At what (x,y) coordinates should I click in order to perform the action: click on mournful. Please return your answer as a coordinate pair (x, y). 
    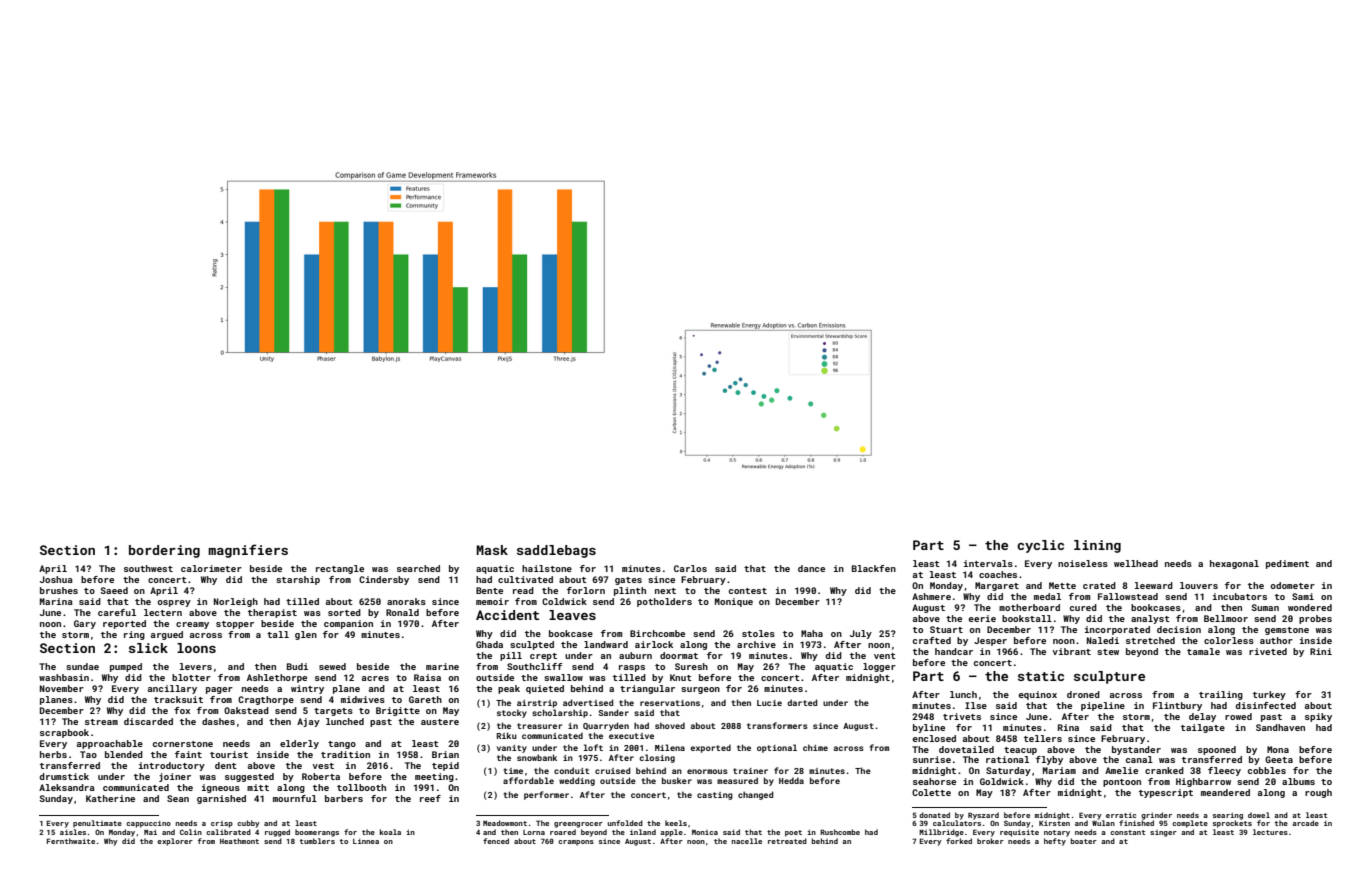
    Looking at the image, I should click on (295, 798).
